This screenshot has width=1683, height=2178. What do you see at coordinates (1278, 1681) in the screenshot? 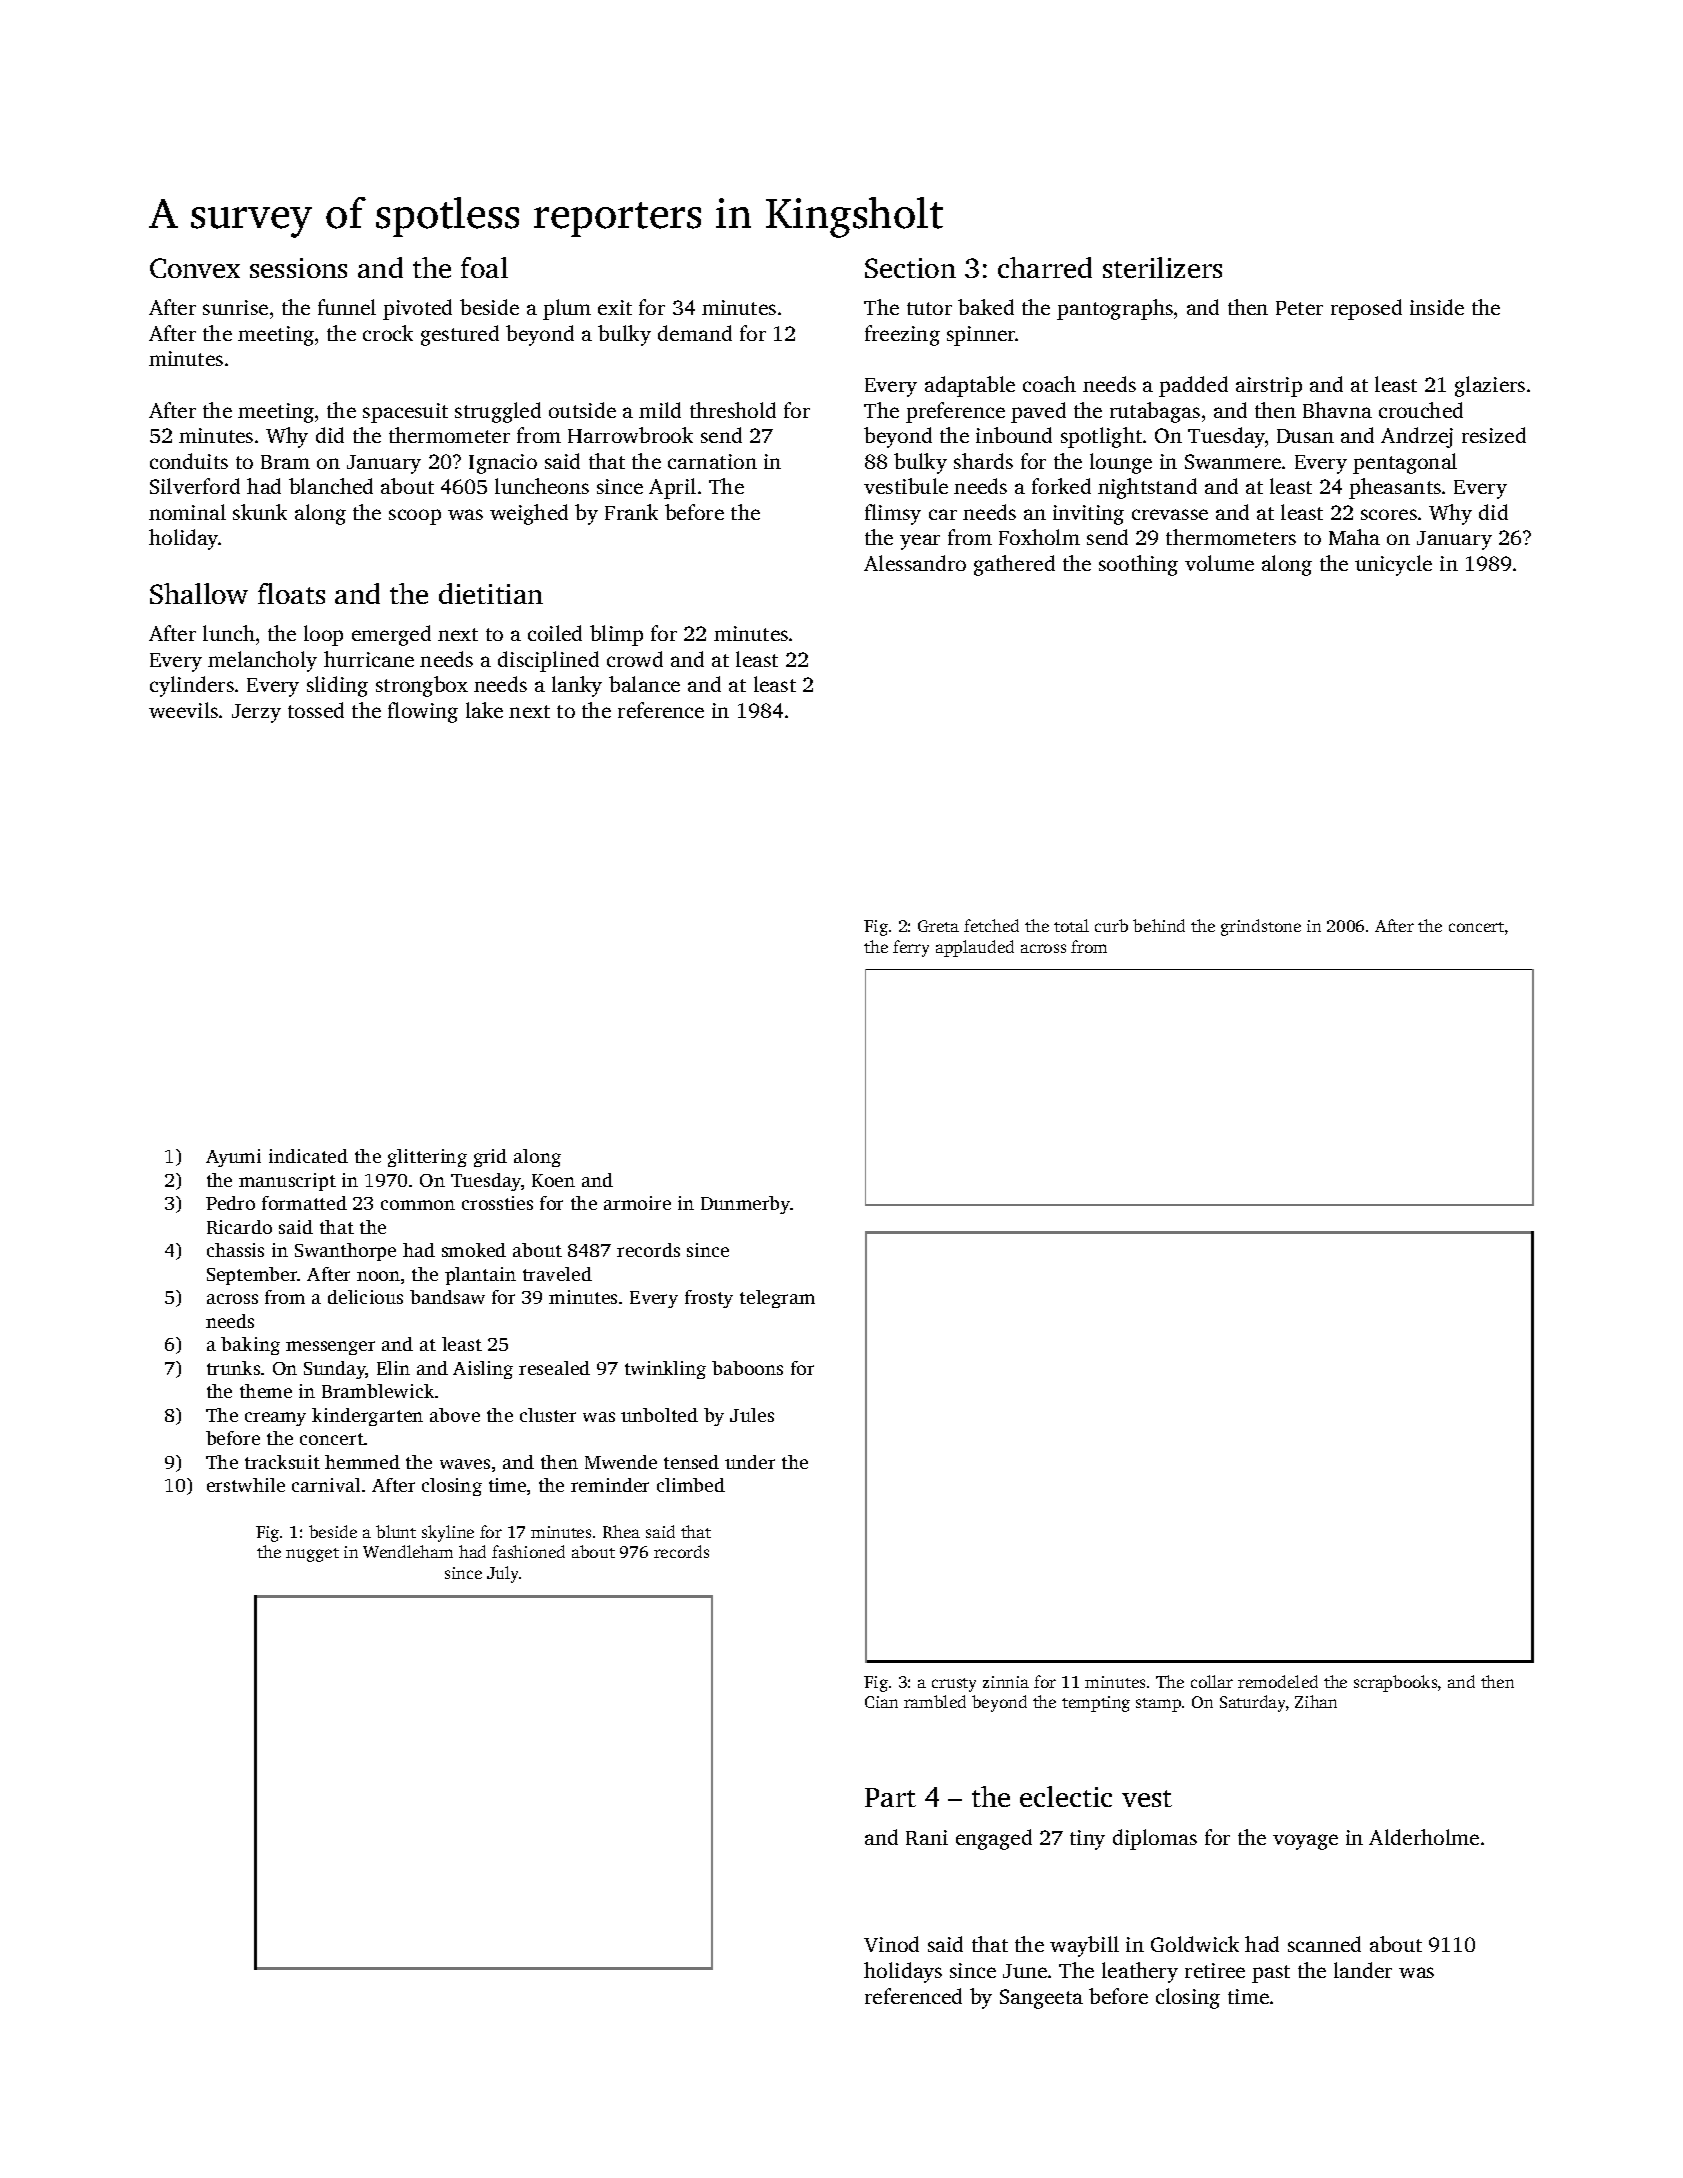
I see `remodeled` at bounding box center [1278, 1681].
